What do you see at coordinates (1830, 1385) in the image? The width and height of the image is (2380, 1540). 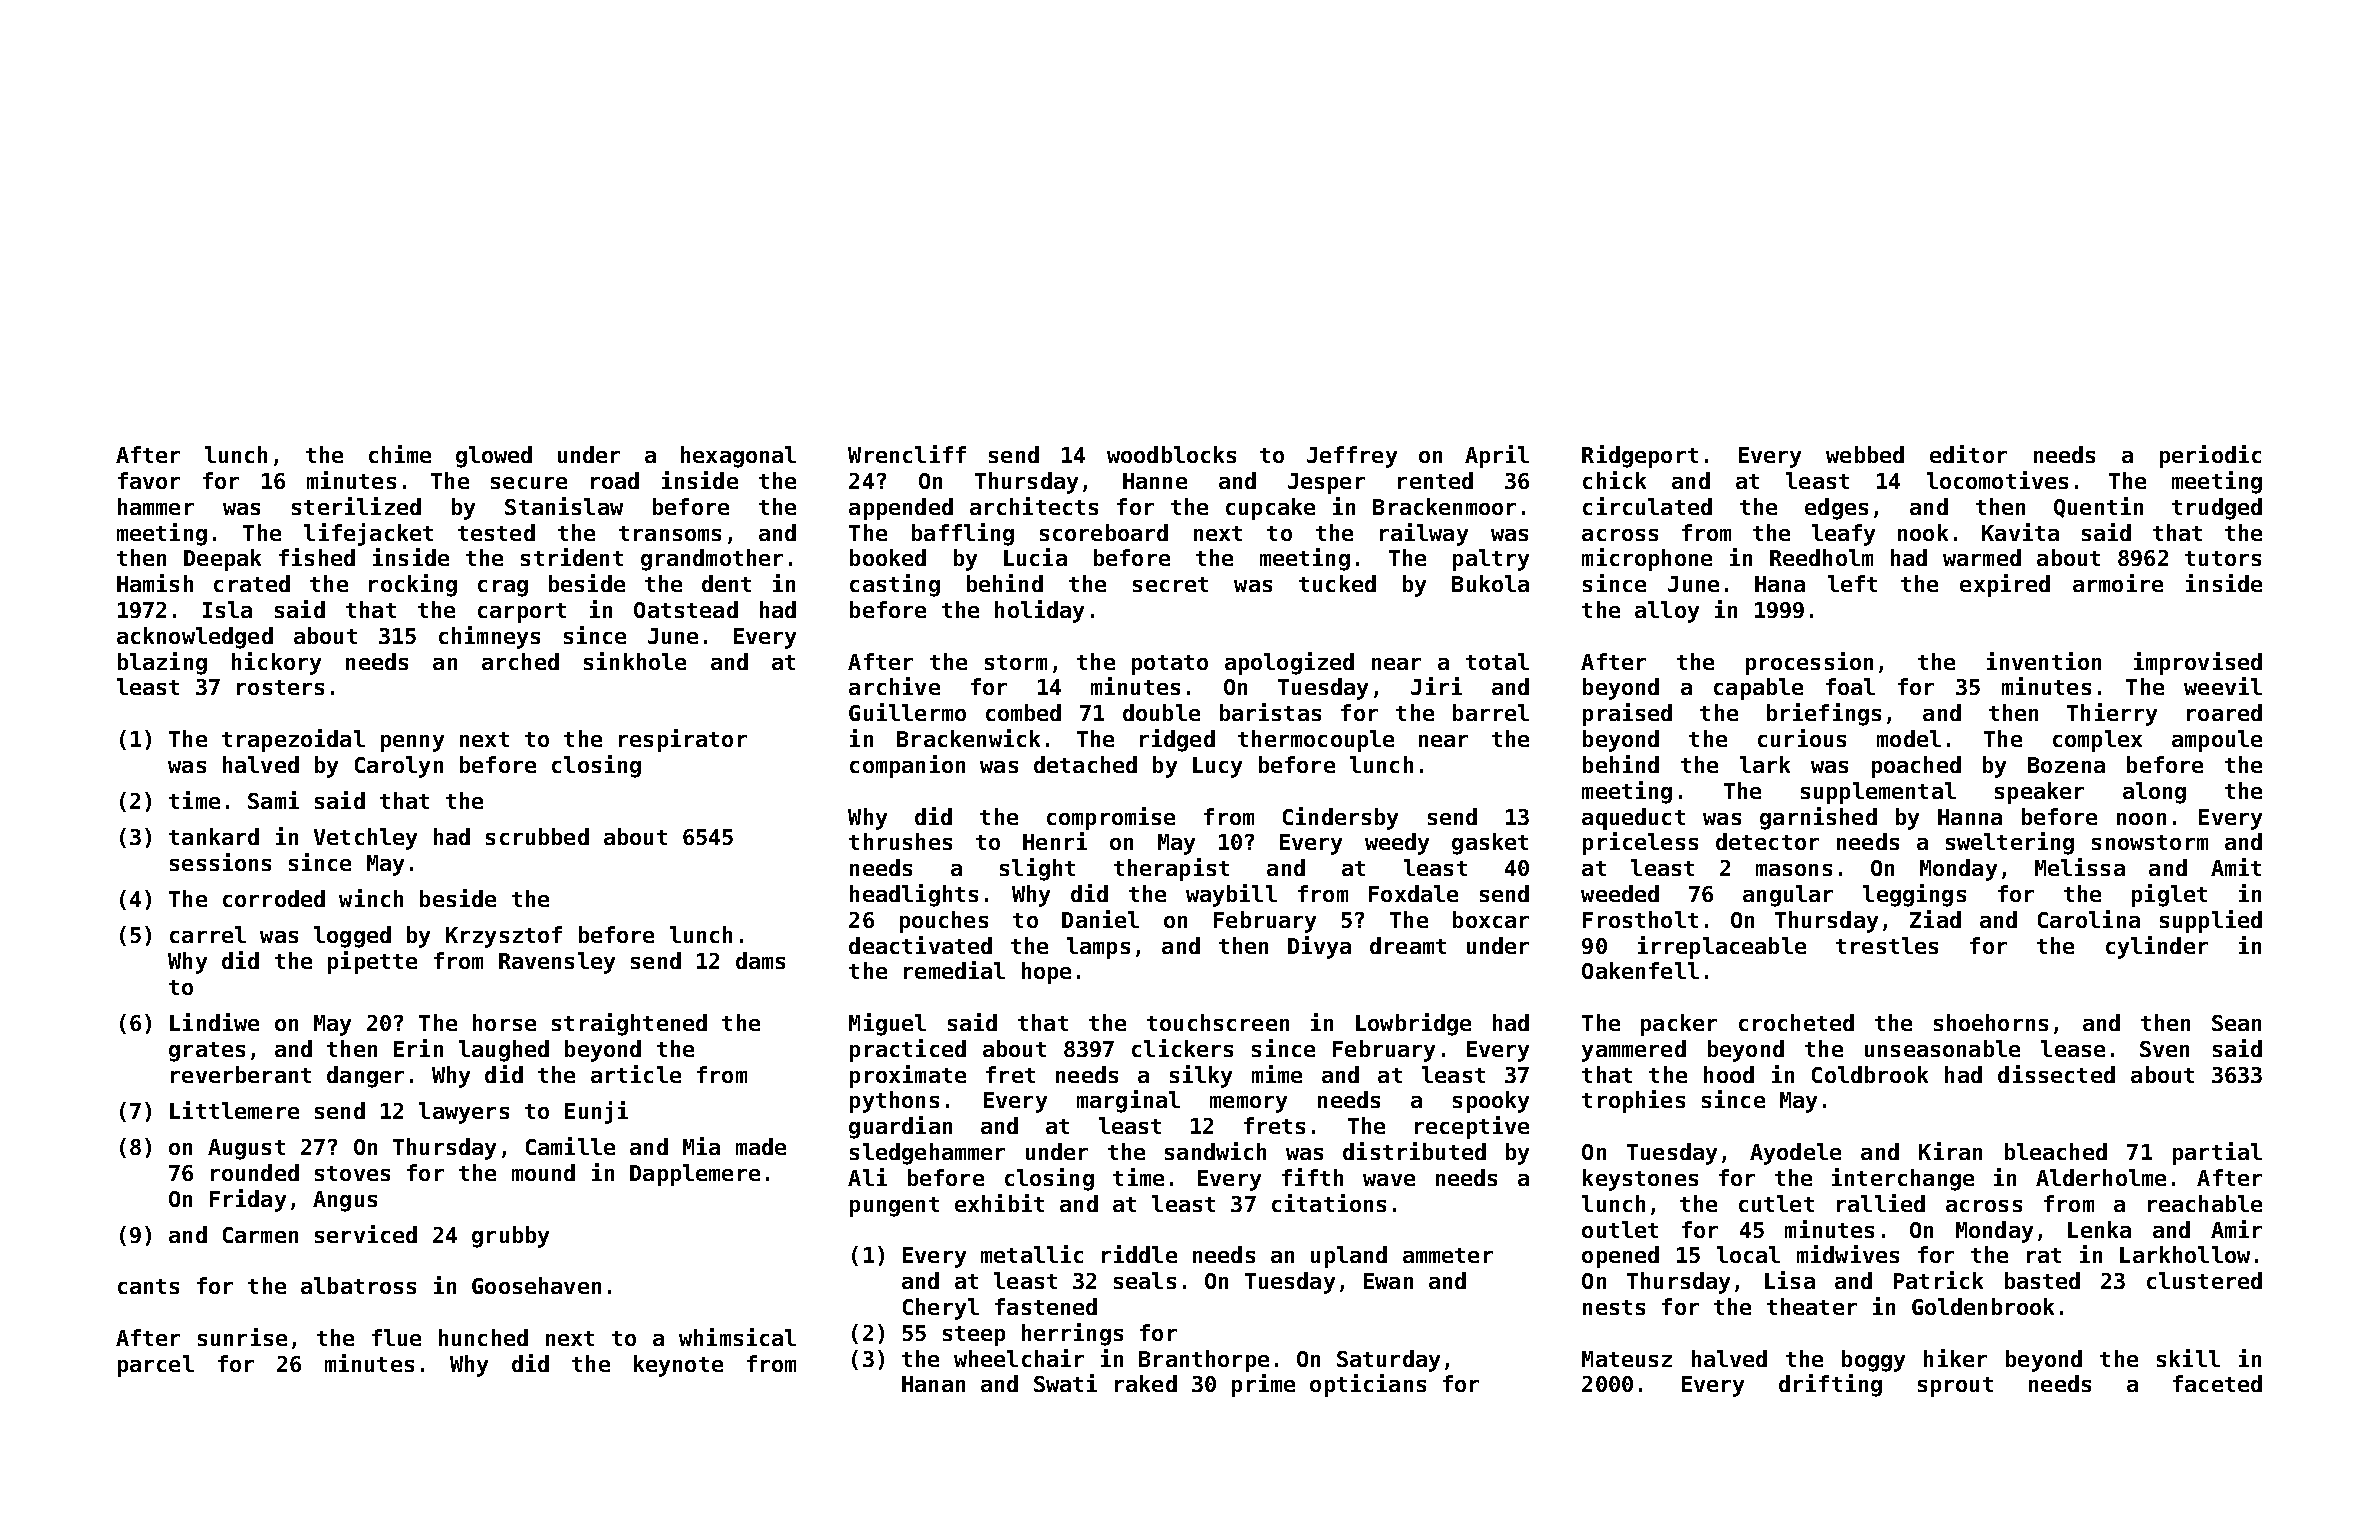 I see `drifting` at bounding box center [1830, 1385].
